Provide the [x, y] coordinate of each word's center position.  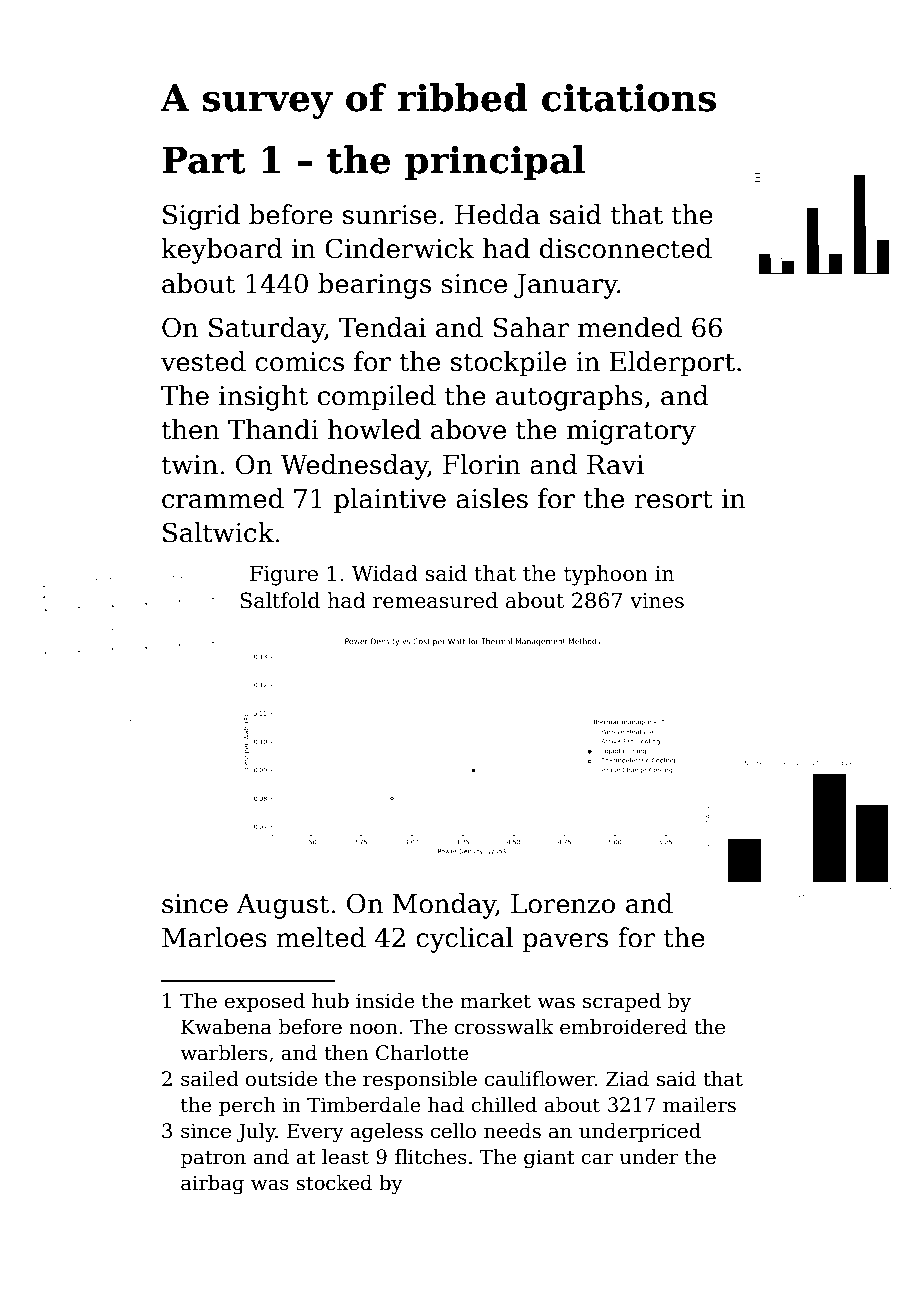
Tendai [382, 327]
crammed [223, 498]
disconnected [626, 248]
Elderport [672, 364]
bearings [374, 286]
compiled [377, 398]
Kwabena [226, 1027]
